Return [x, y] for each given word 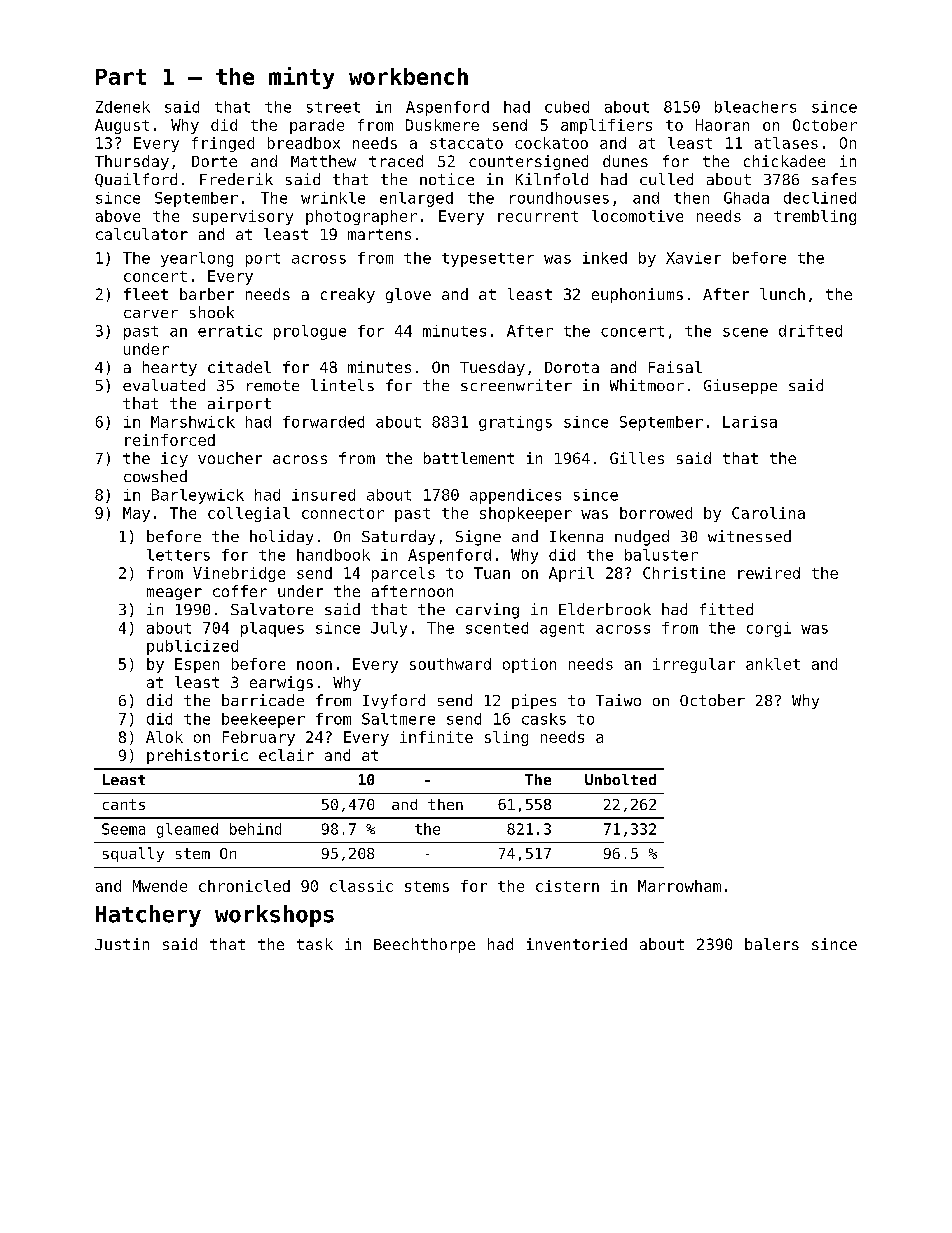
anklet [773, 664]
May [136, 514]
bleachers [755, 107]
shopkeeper [526, 514]
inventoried [577, 944]
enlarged [416, 199]
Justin [122, 944]
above [118, 216]
